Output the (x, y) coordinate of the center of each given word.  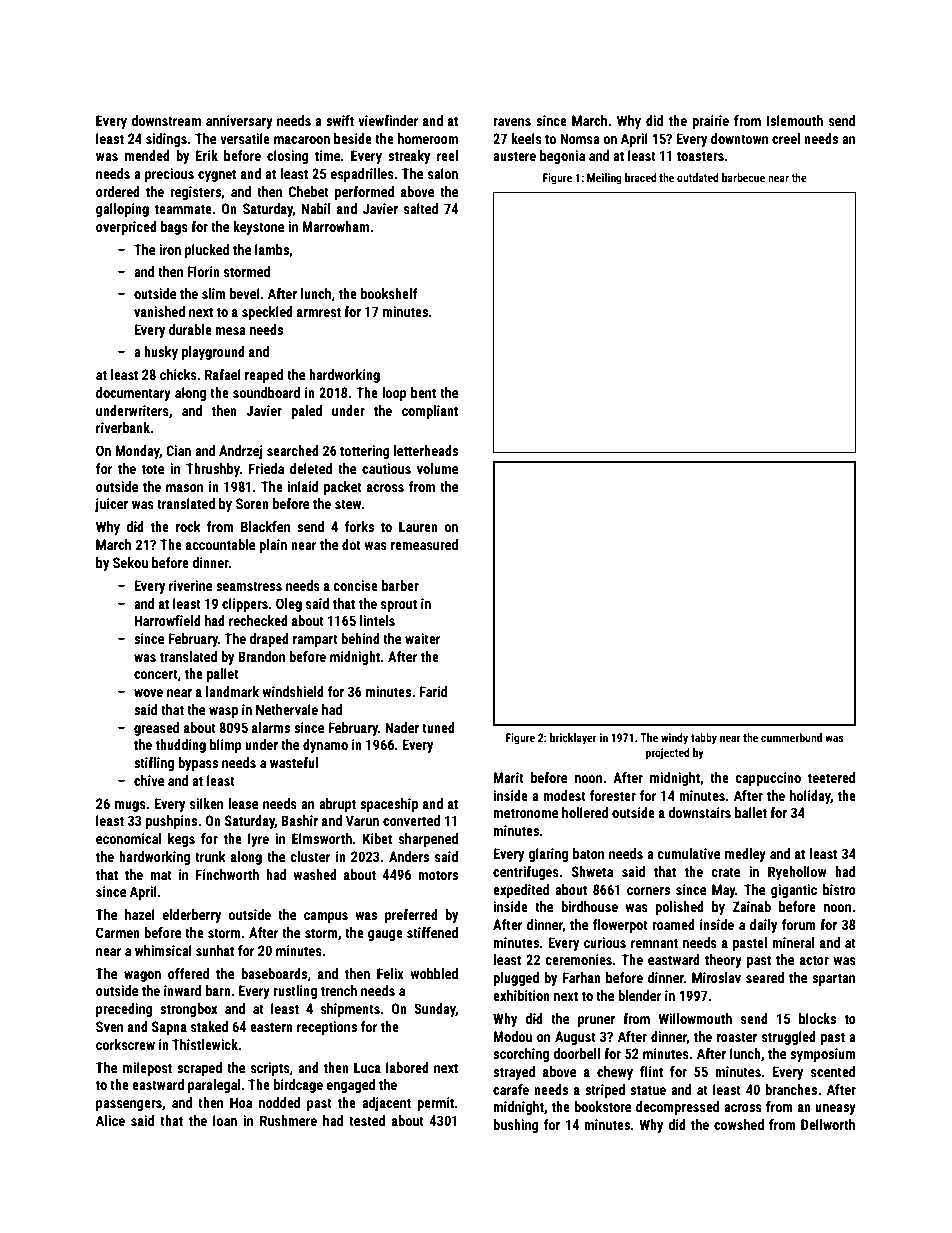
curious (605, 942)
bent (423, 392)
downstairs (699, 812)
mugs (130, 806)
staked (209, 1026)
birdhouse (589, 906)
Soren (252, 503)
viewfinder (388, 120)
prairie (710, 122)
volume (437, 468)
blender (639, 995)
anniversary (239, 122)
